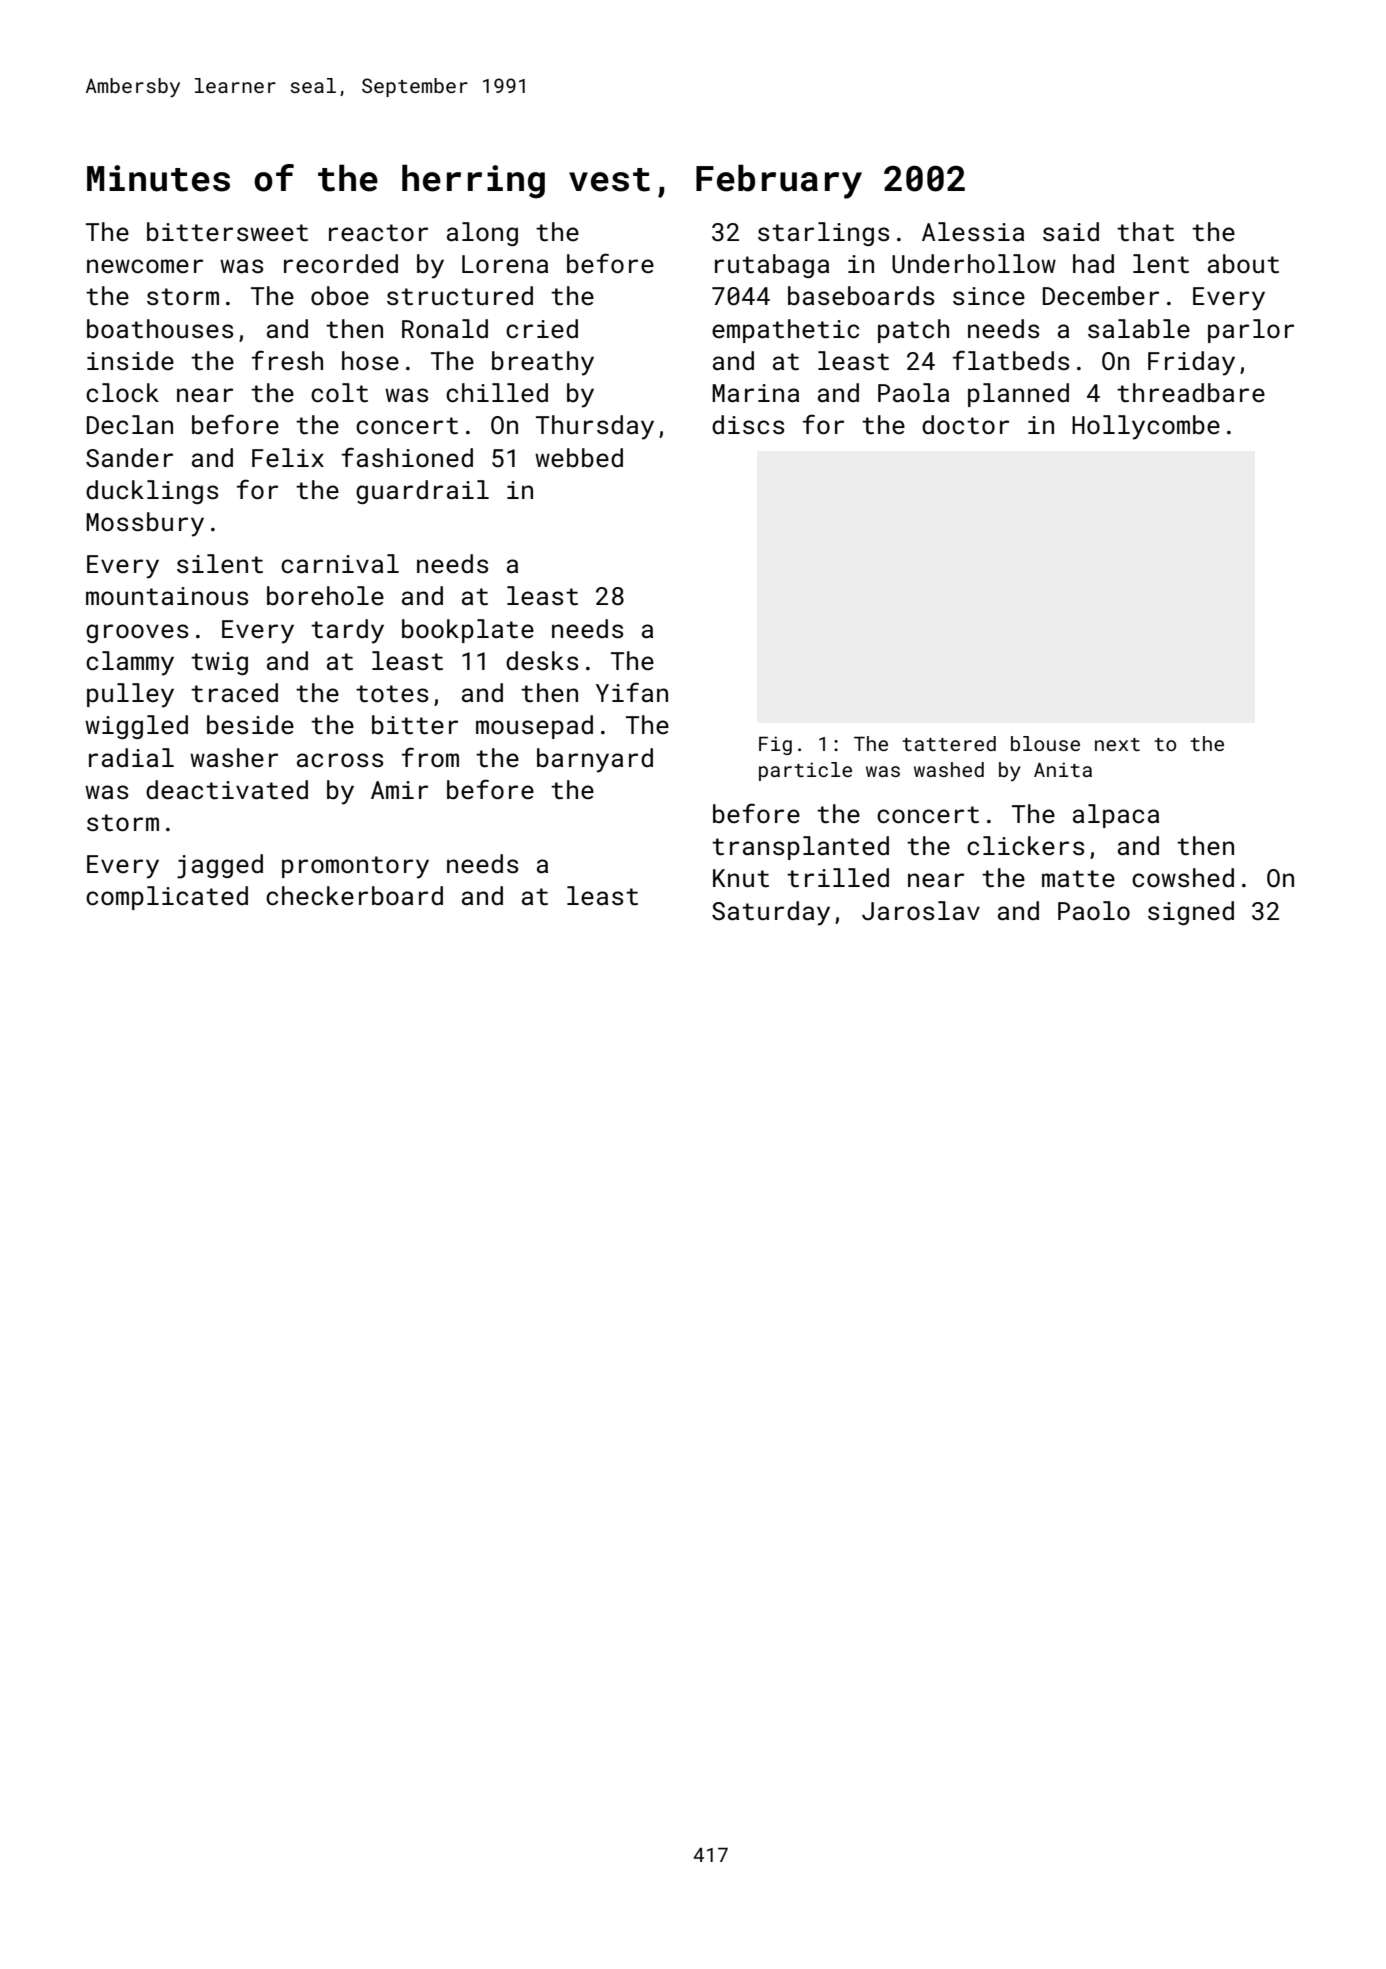 This image has width=1386, height=1969. What do you see at coordinates (579, 457) in the image?
I see `webbed` at bounding box center [579, 457].
